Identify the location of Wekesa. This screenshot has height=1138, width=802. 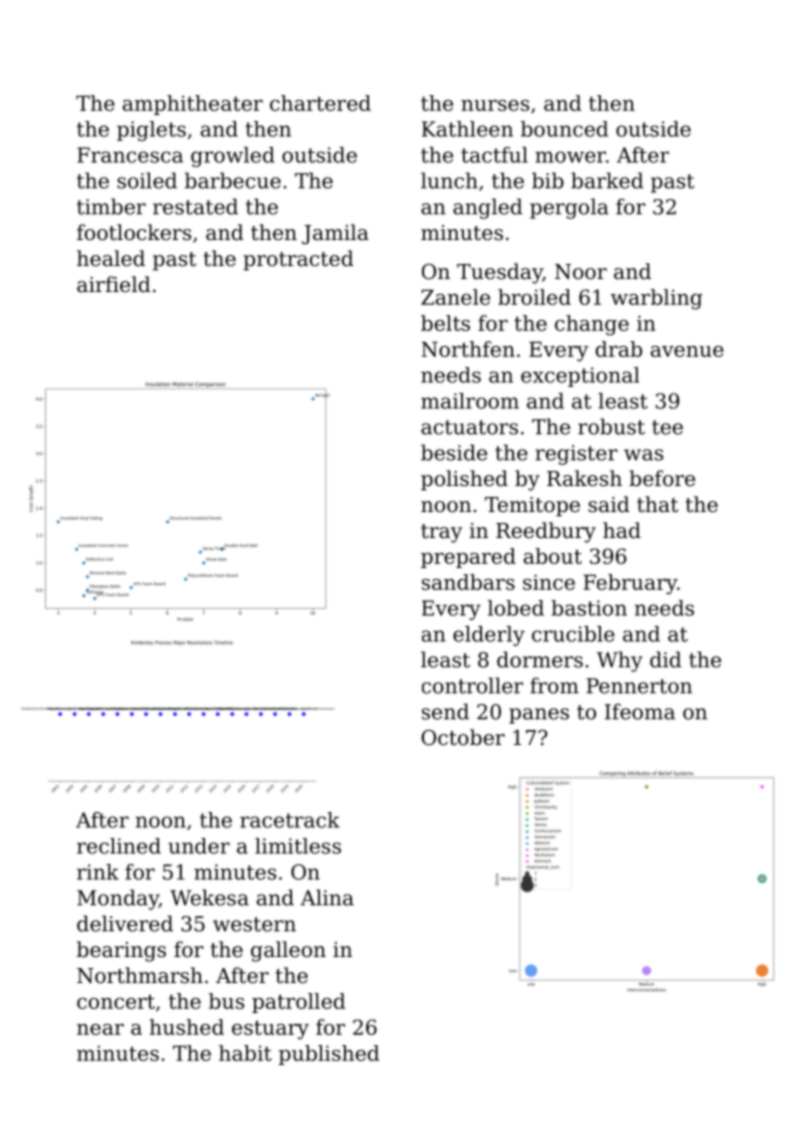
(209, 897).
